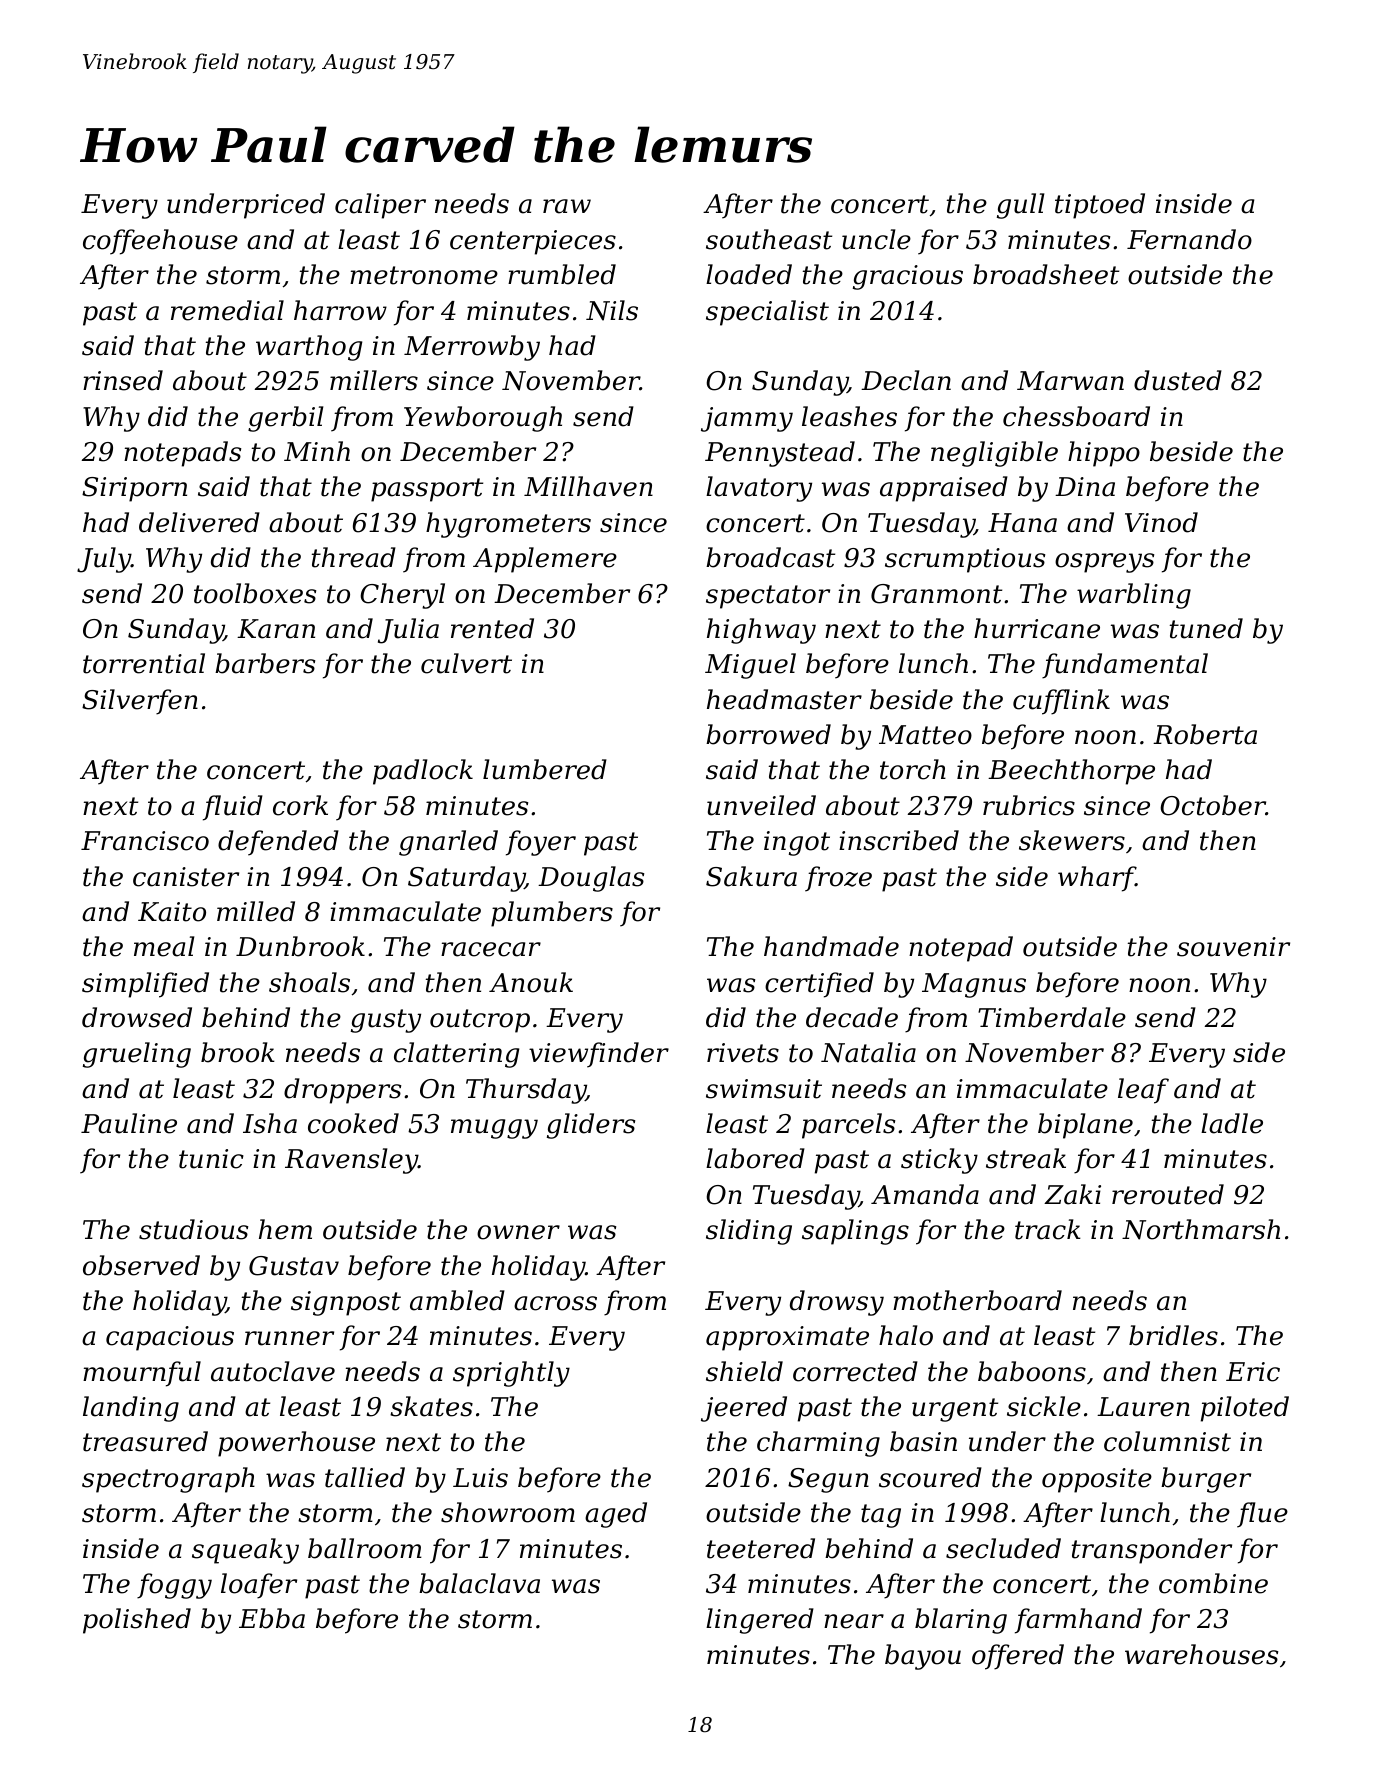  What do you see at coordinates (140, 702) in the screenshot?
I see `Silverfen` at bounding box center [140, 702].
